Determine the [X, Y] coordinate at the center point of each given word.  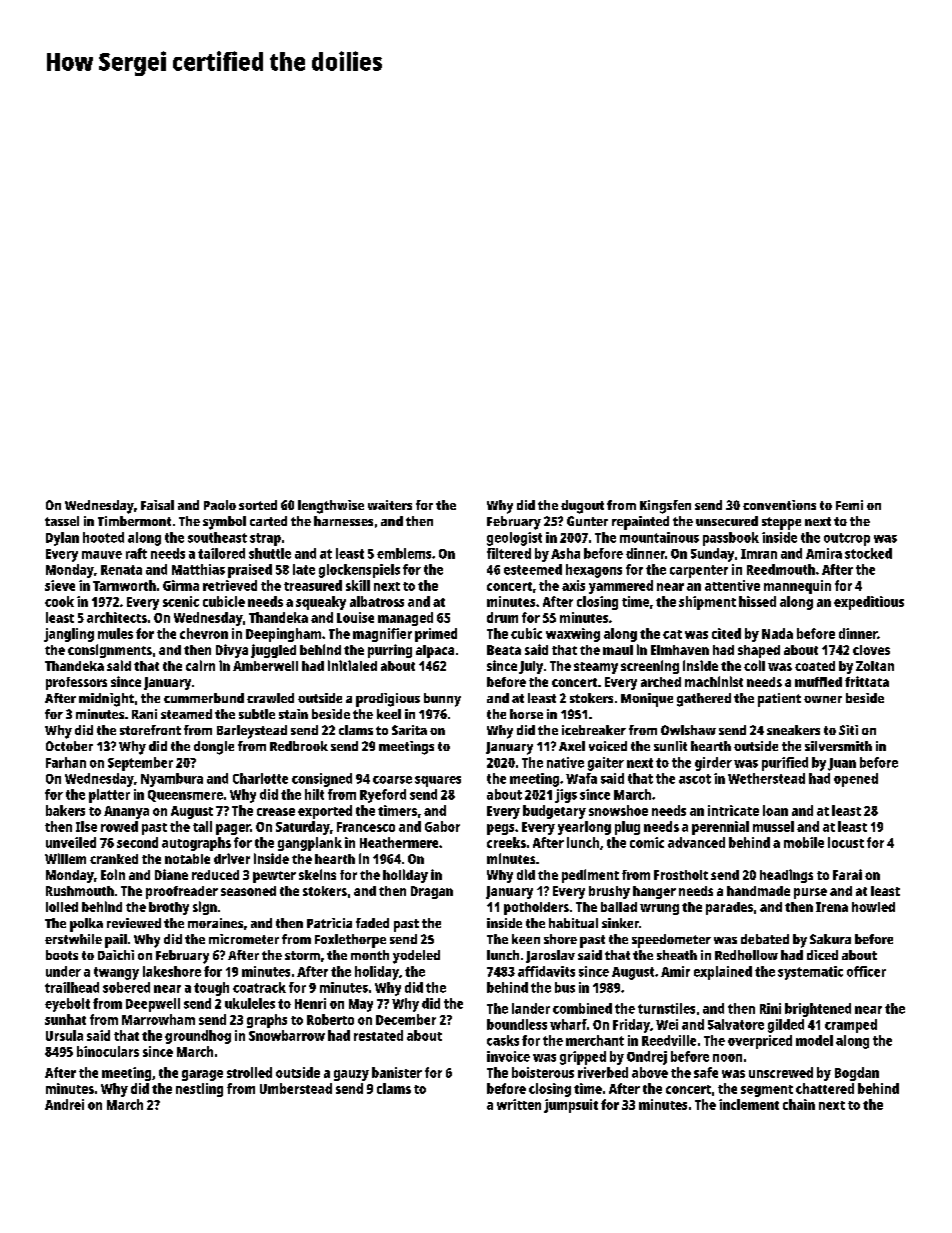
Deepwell [153, 1005]
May [361, 1005]
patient [779, 700]
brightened [818, 1010]
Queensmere [185, 796]
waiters [390, 505]
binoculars [108, 1051]
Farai [847, 874]
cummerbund [204, 698]
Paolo [220, 505]
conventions [779, 505]
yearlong [584, 828]
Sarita [409, 730]
